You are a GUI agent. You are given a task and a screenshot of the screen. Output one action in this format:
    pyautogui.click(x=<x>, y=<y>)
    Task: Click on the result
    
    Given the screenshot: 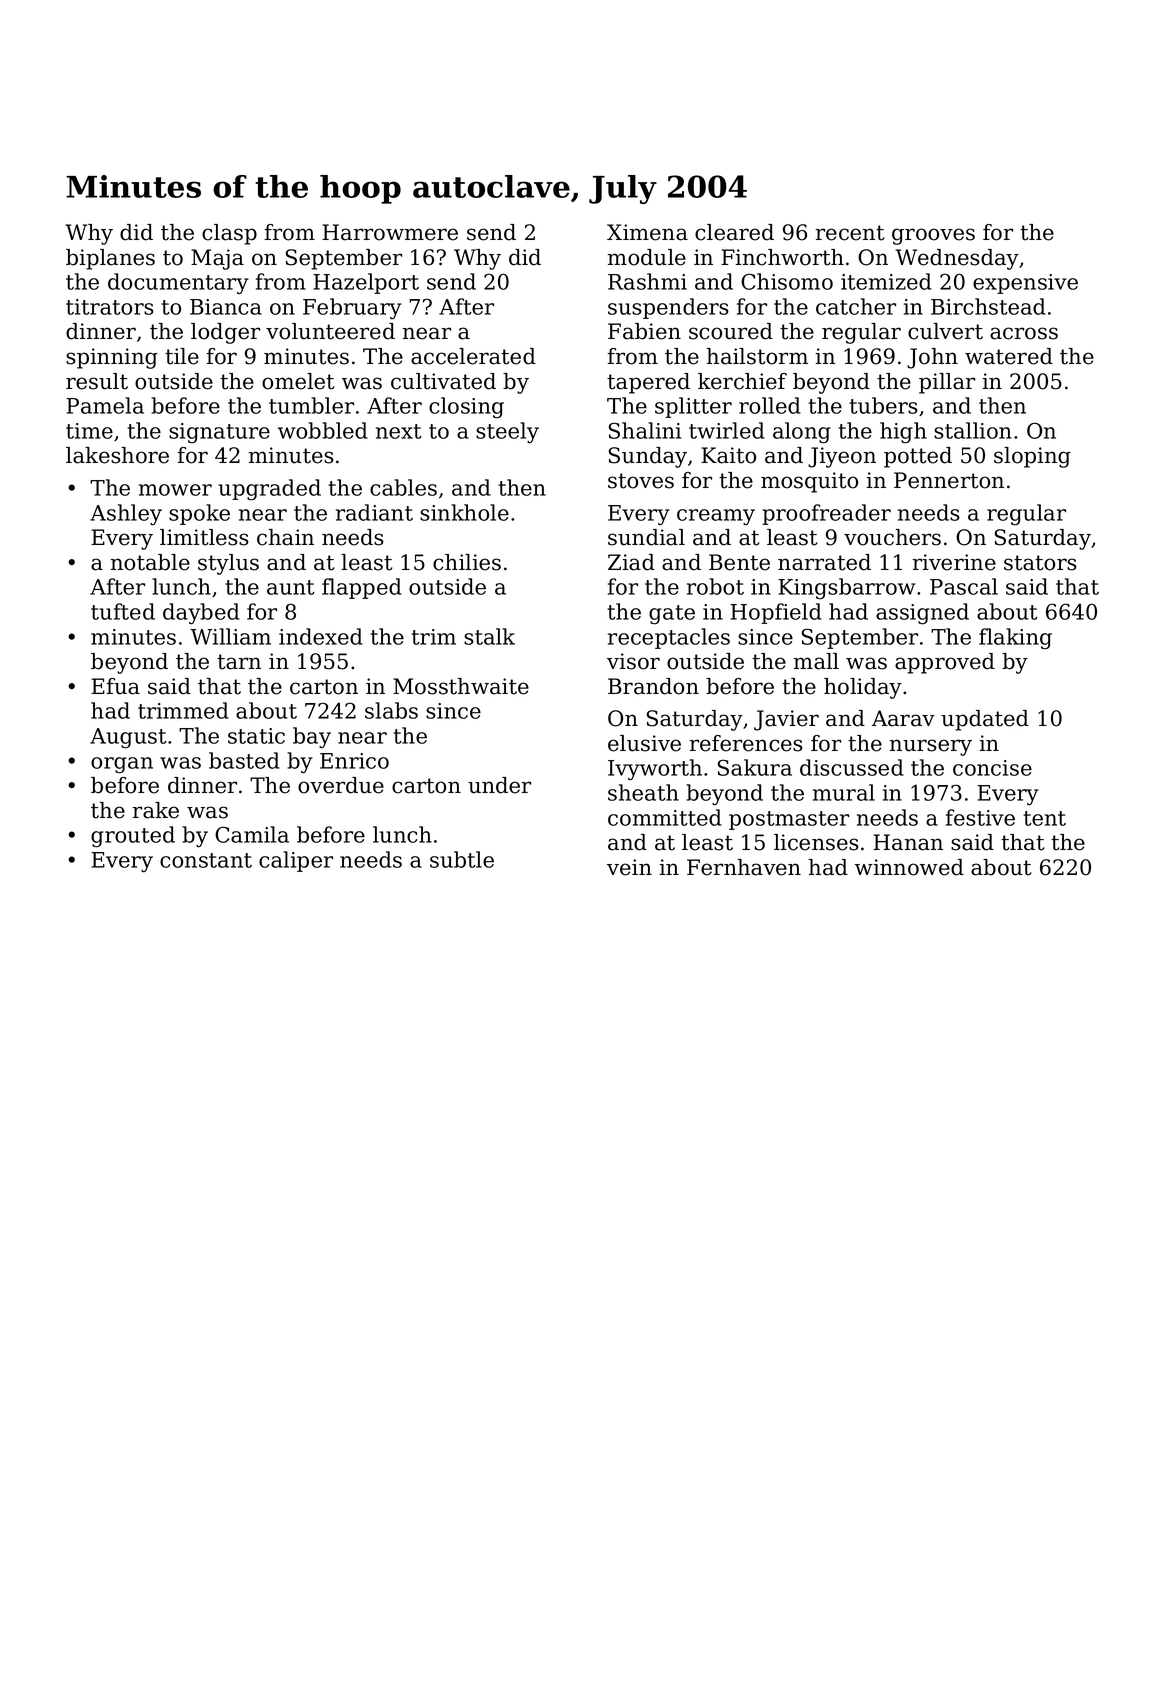 What is the action you would take?
    pyautogui.click(x=97, y=381)
